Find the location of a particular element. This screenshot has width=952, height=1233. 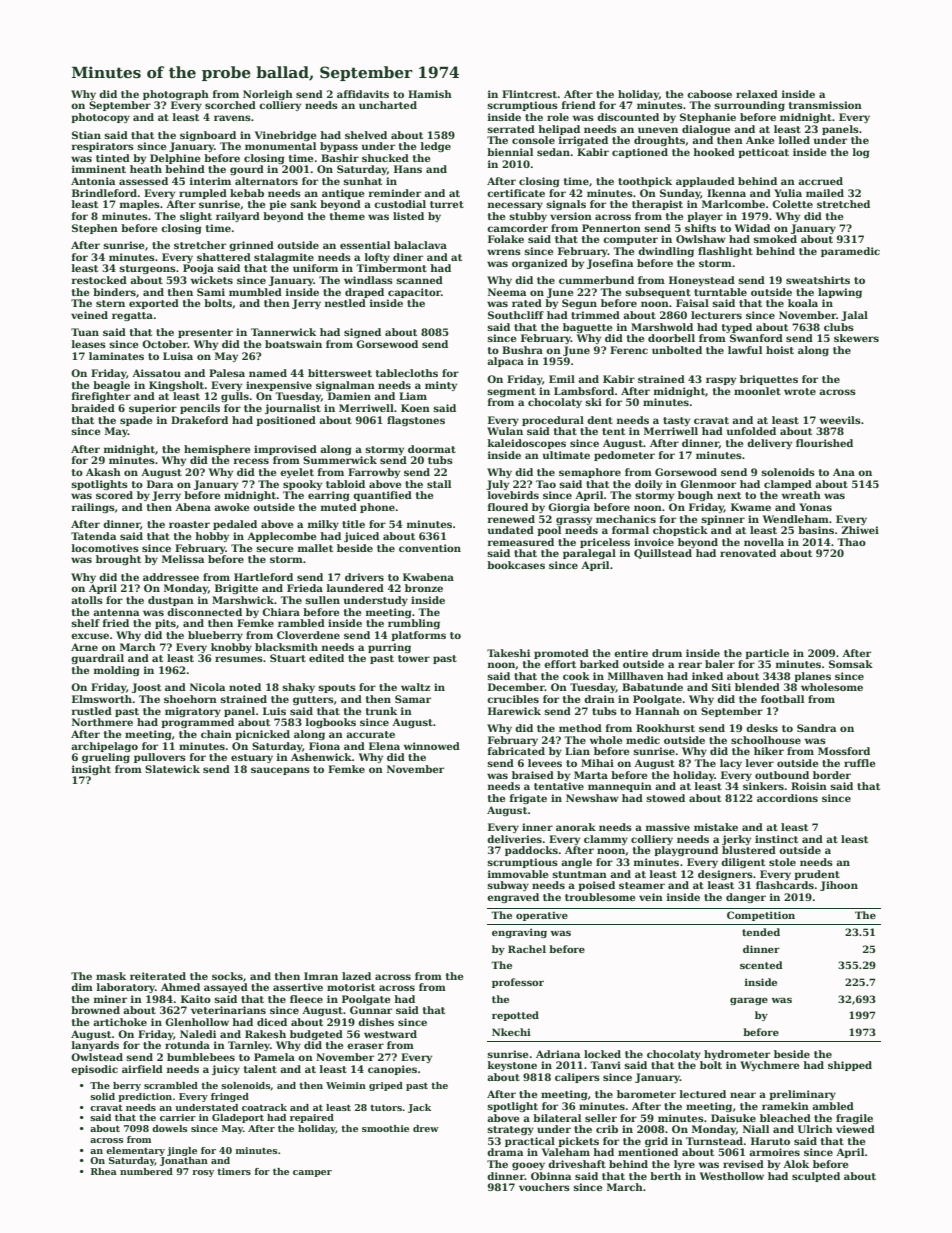

quantified is located at coordinates (382, 496).
